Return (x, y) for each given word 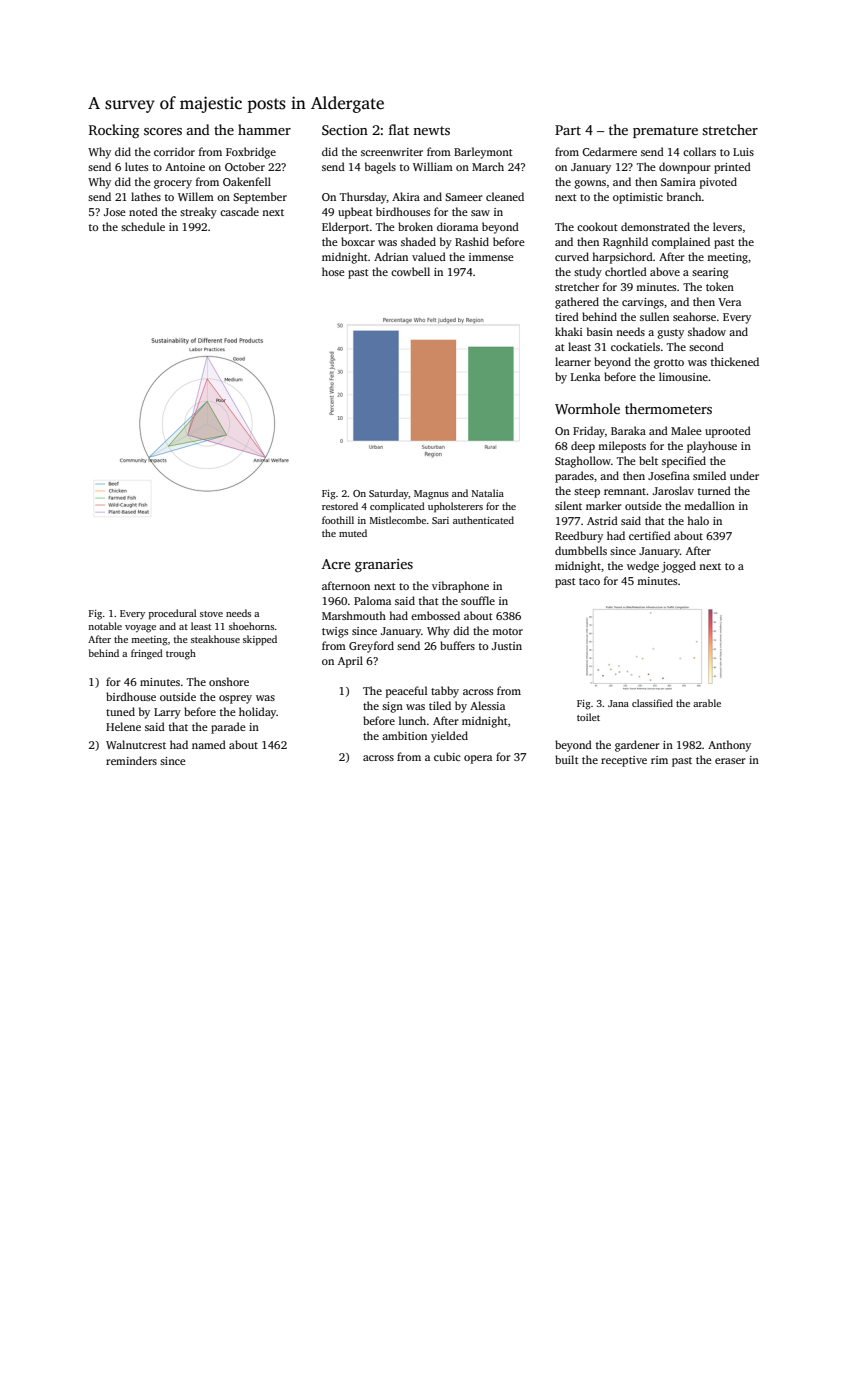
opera (478, 759)
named (209, 744)
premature (665, 132)
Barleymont (483, 153)
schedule (143, 226)
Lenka (585, 376)
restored (340, 506)
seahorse (694, 316)
